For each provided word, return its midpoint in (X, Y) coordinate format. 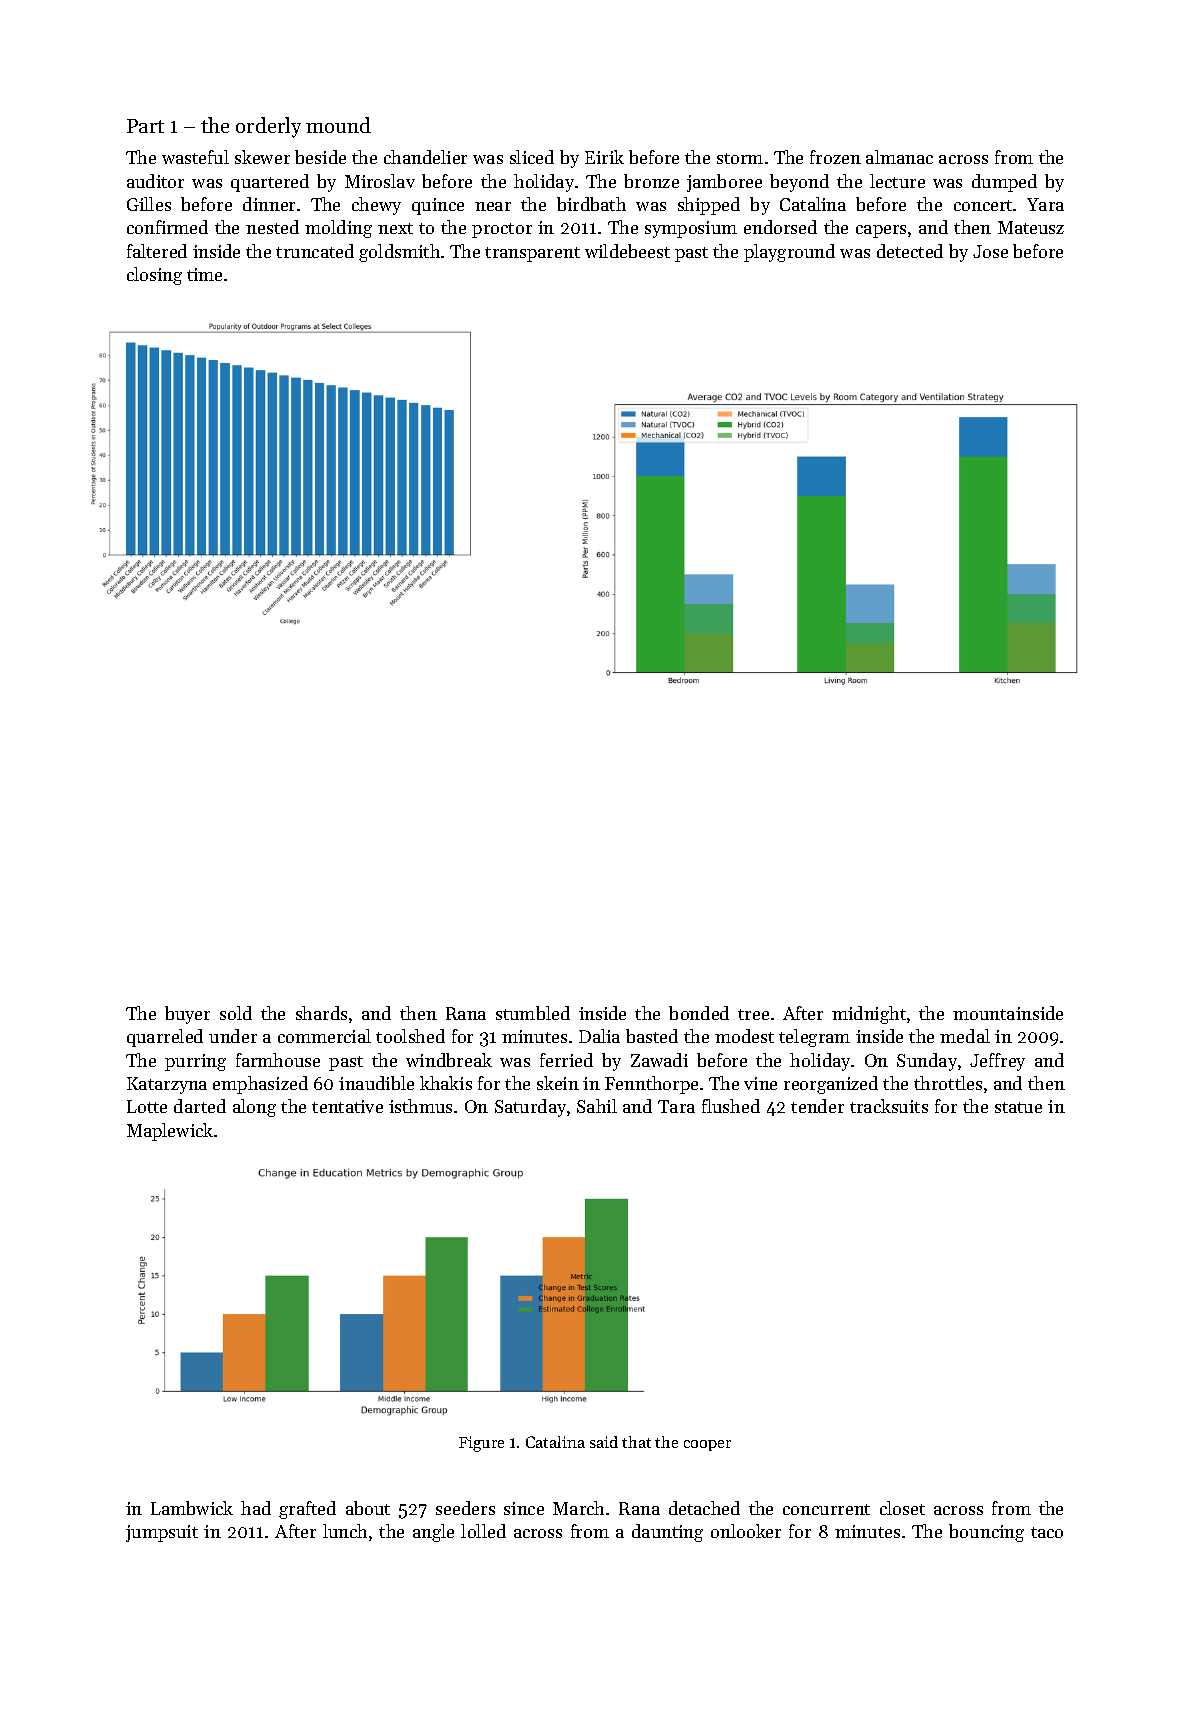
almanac (899, 157)
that (636, 1442)
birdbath (591, 204)
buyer (187, 1015)
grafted (307, 1510)
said (604, 1442)
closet (902, 1508)
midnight (869, 1015)
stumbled (533, 1013)
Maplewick (170, 1132)
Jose (990, 251)
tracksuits (889, 1106)
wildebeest (627, 251)
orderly (268, 127)
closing (154, 276)
